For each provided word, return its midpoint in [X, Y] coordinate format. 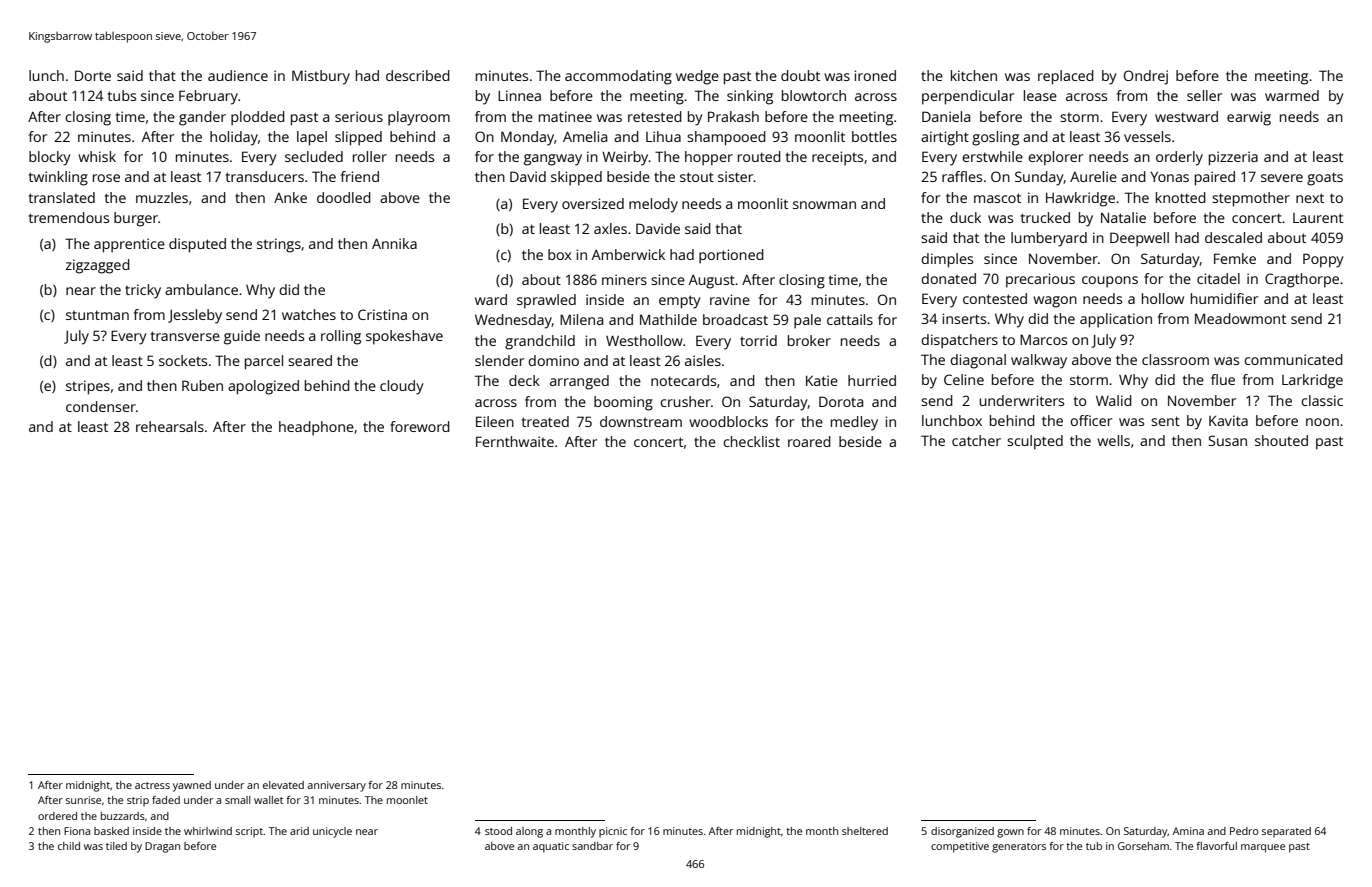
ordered [57, 816]
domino [553, 360]
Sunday [1039, 178]
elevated [283, 785]
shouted [1281, 440]
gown [1010, 833]
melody [653, 205]
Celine [964, 379]
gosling [995, 138]
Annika [394, 243]
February [208, 97]
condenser [101, 406]
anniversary [336, 786]
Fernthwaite [515, 441]
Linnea [519, 95]
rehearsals [170, 426]
